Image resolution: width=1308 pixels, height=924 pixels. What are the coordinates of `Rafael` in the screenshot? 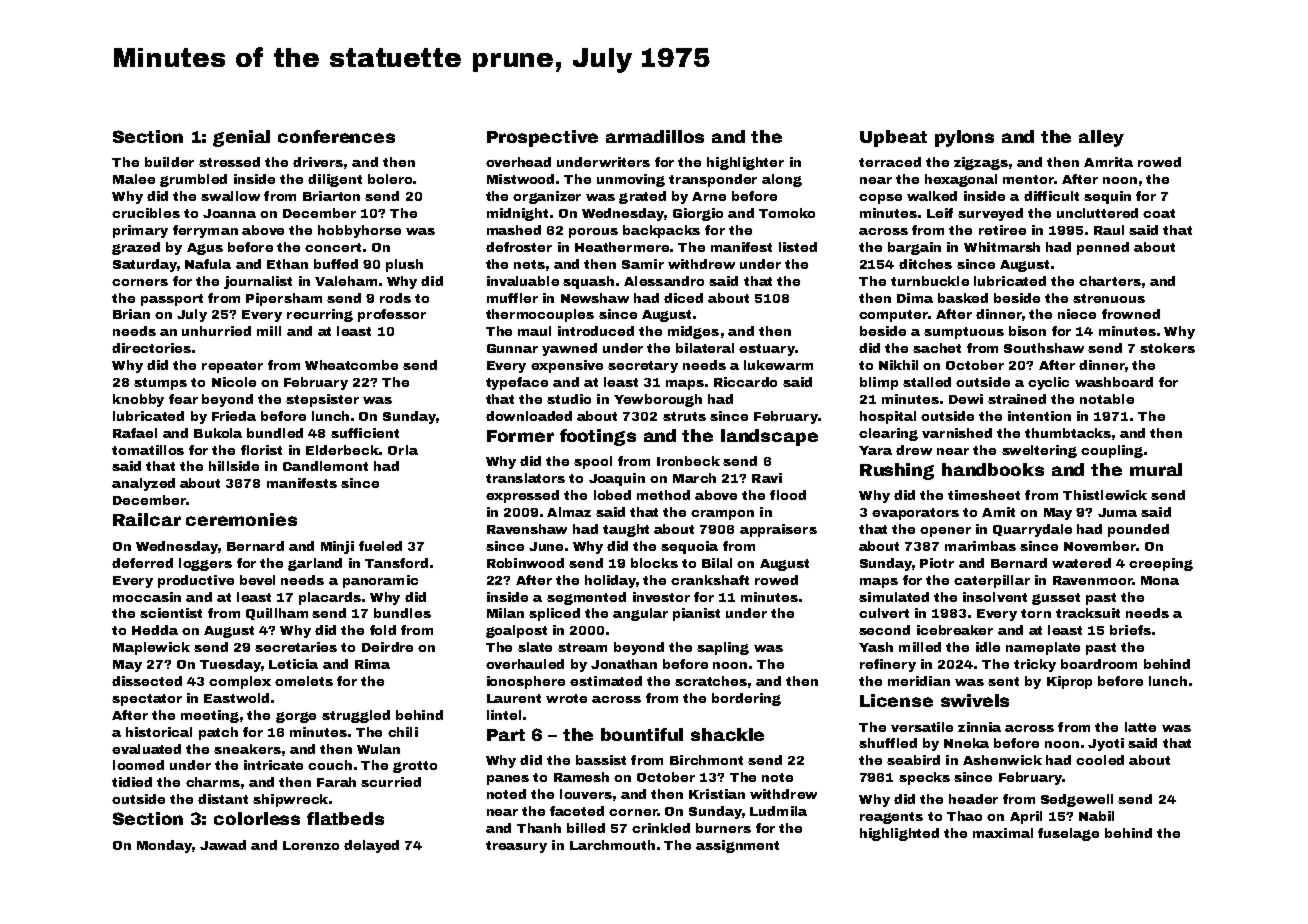 It's located at (135, 433).
